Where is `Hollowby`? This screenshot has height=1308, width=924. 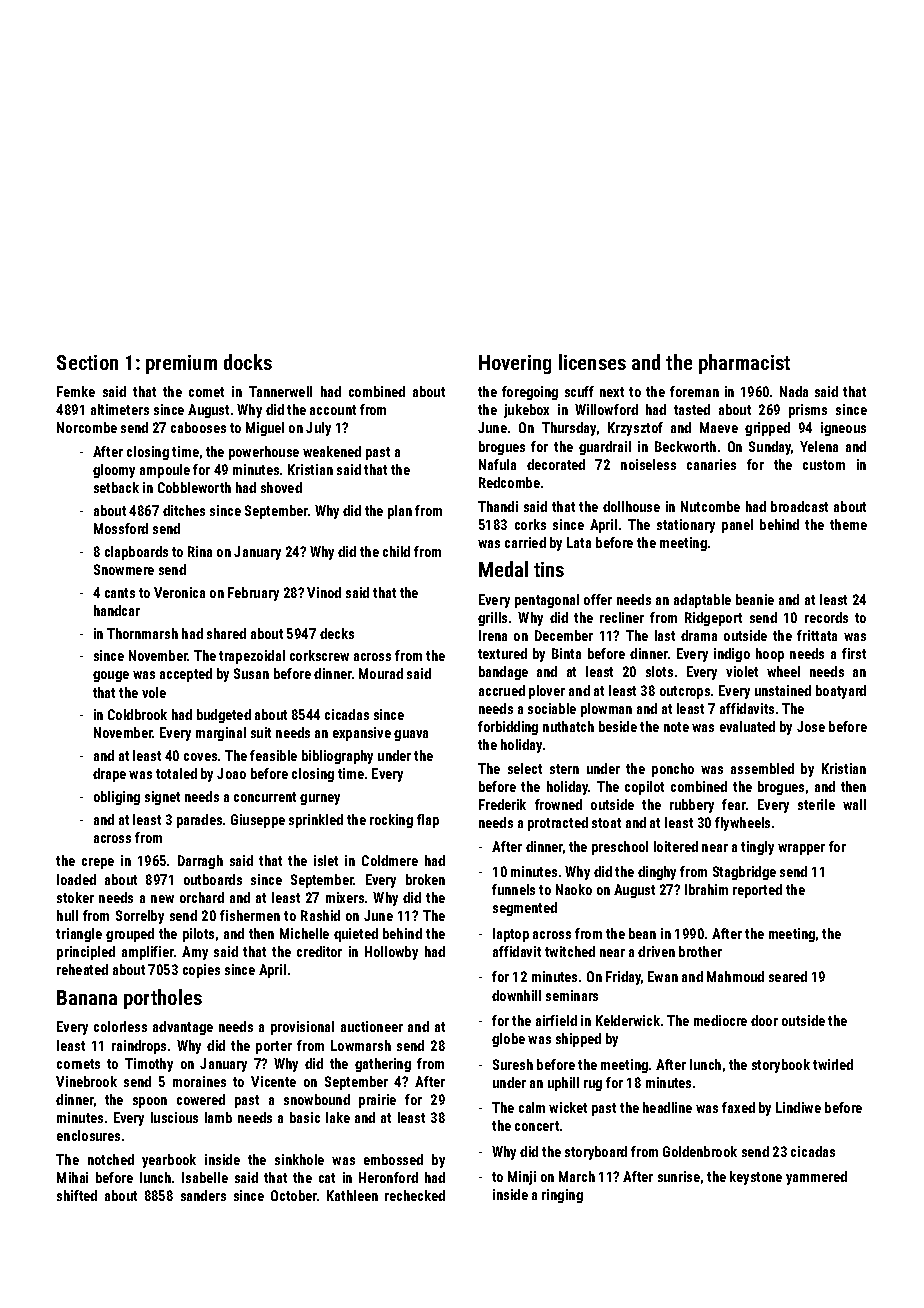 Hollowby is located at coordinates (391, 953).
